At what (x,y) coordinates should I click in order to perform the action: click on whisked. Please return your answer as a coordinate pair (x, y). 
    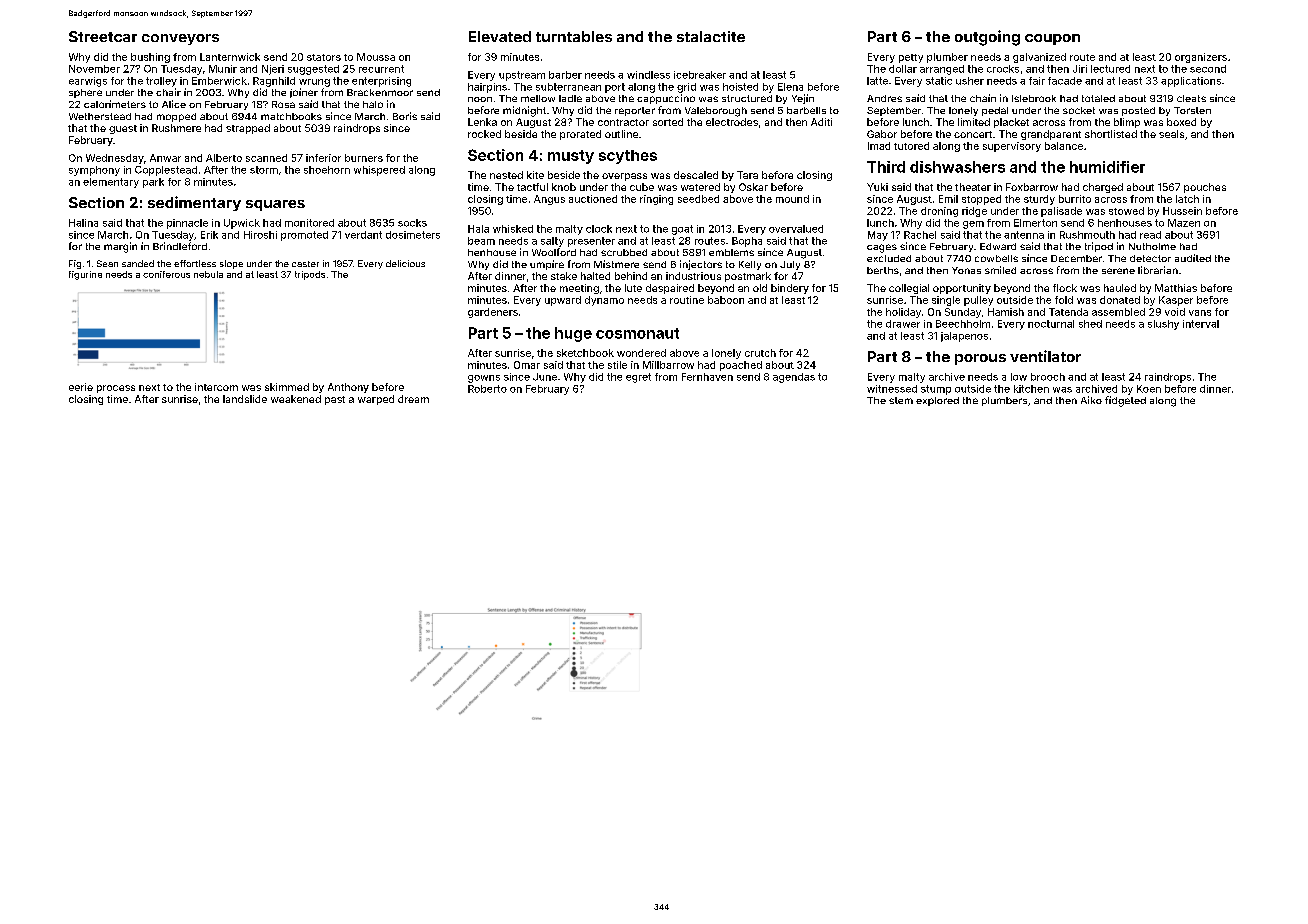
    Looking at the image, I should click on (513, 229).
